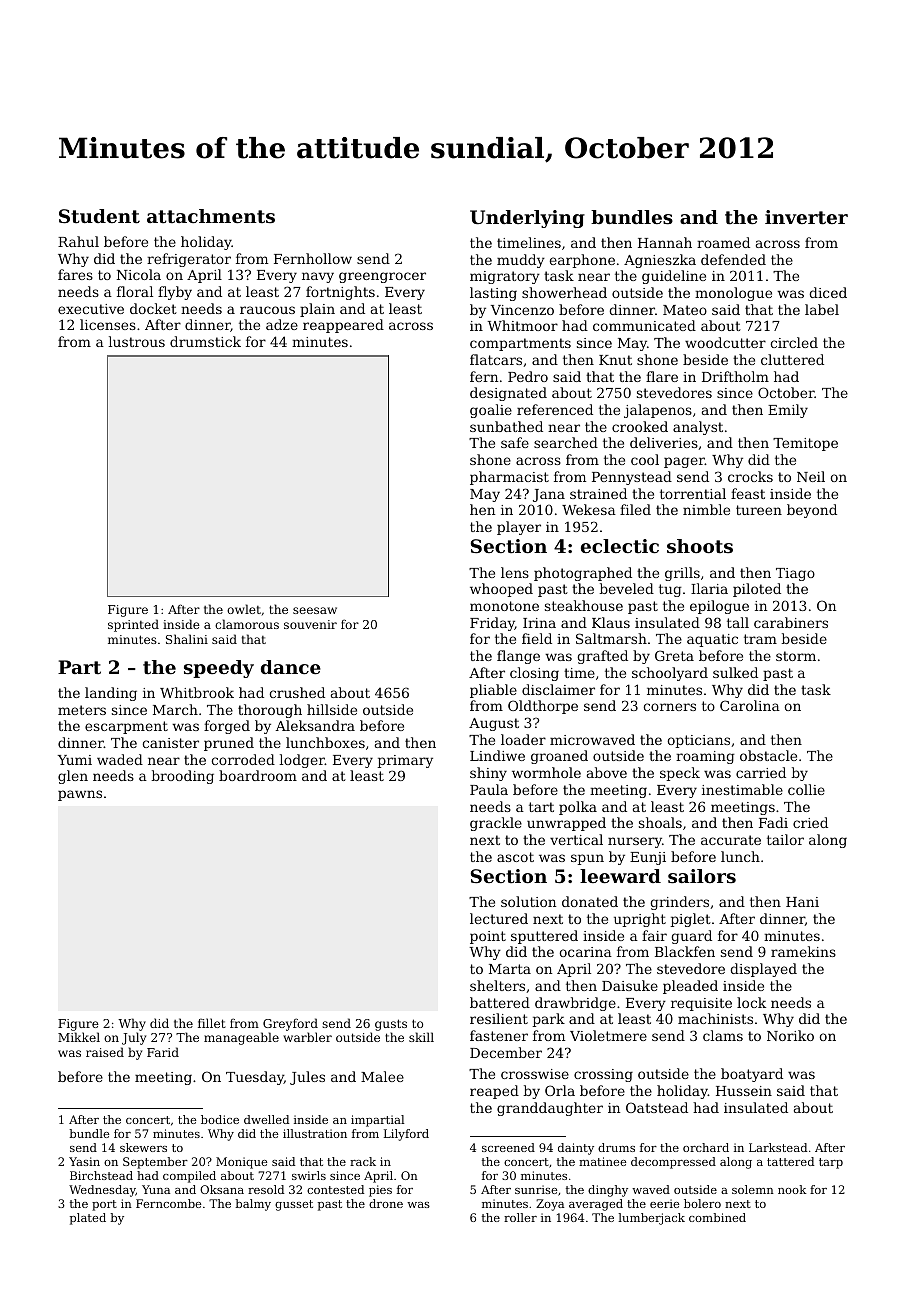 This screenshot has width=908, height=1316. Describe the element at coordinates (810, 822) in the screenshot. I see `cried` at that location.
